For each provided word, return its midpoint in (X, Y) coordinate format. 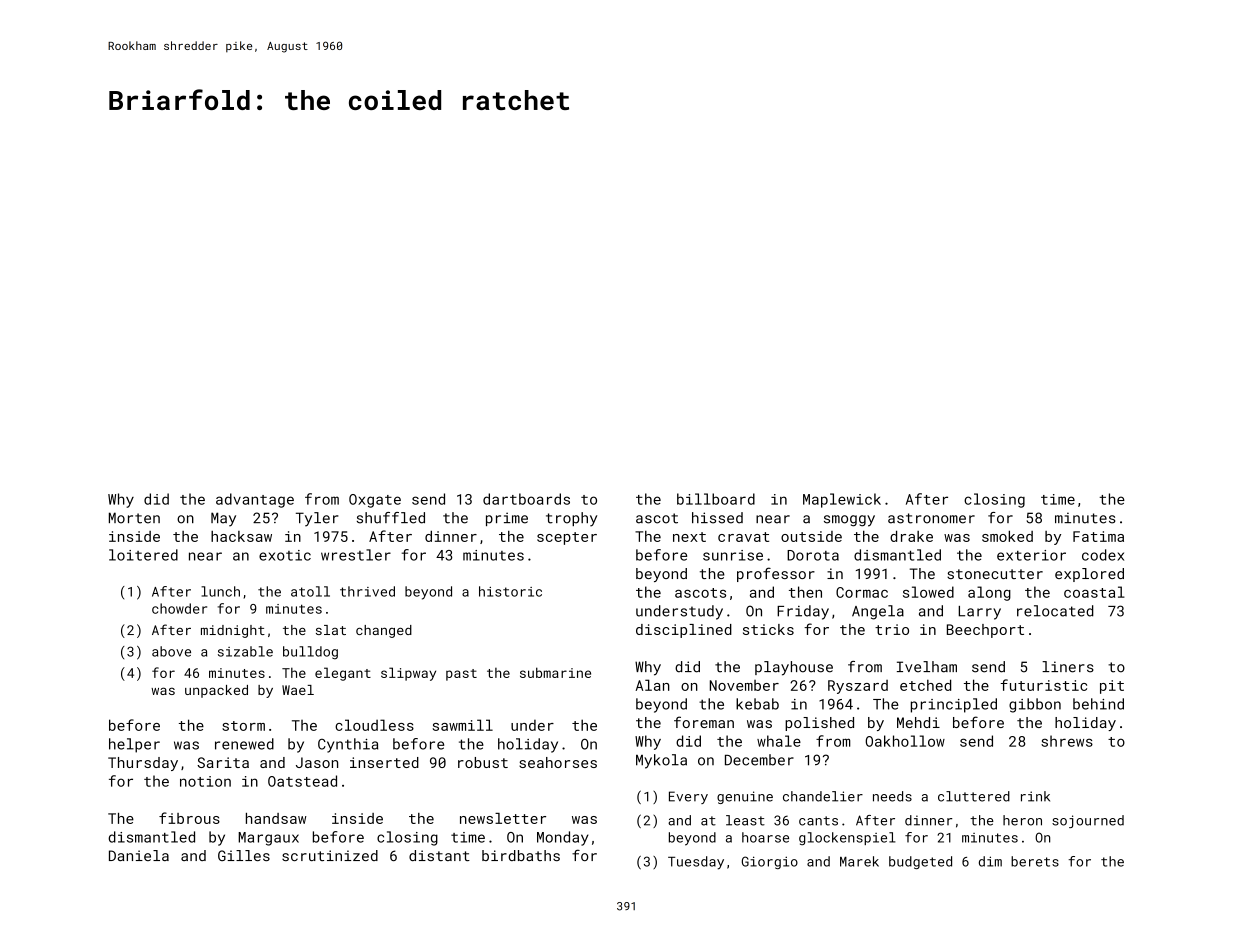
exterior (1031, 555)
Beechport (985, 631)
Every (688, 797)
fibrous (189, 818)
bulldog (310, 653)
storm (243, 726)
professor (776, 574)
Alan (652, 685)
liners (1068, 667)
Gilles (244, 855)
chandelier (823, 796)
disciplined (684, 631)
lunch (220, 591)
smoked (1007, 536)
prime (507, 519)
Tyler (317, 519)
